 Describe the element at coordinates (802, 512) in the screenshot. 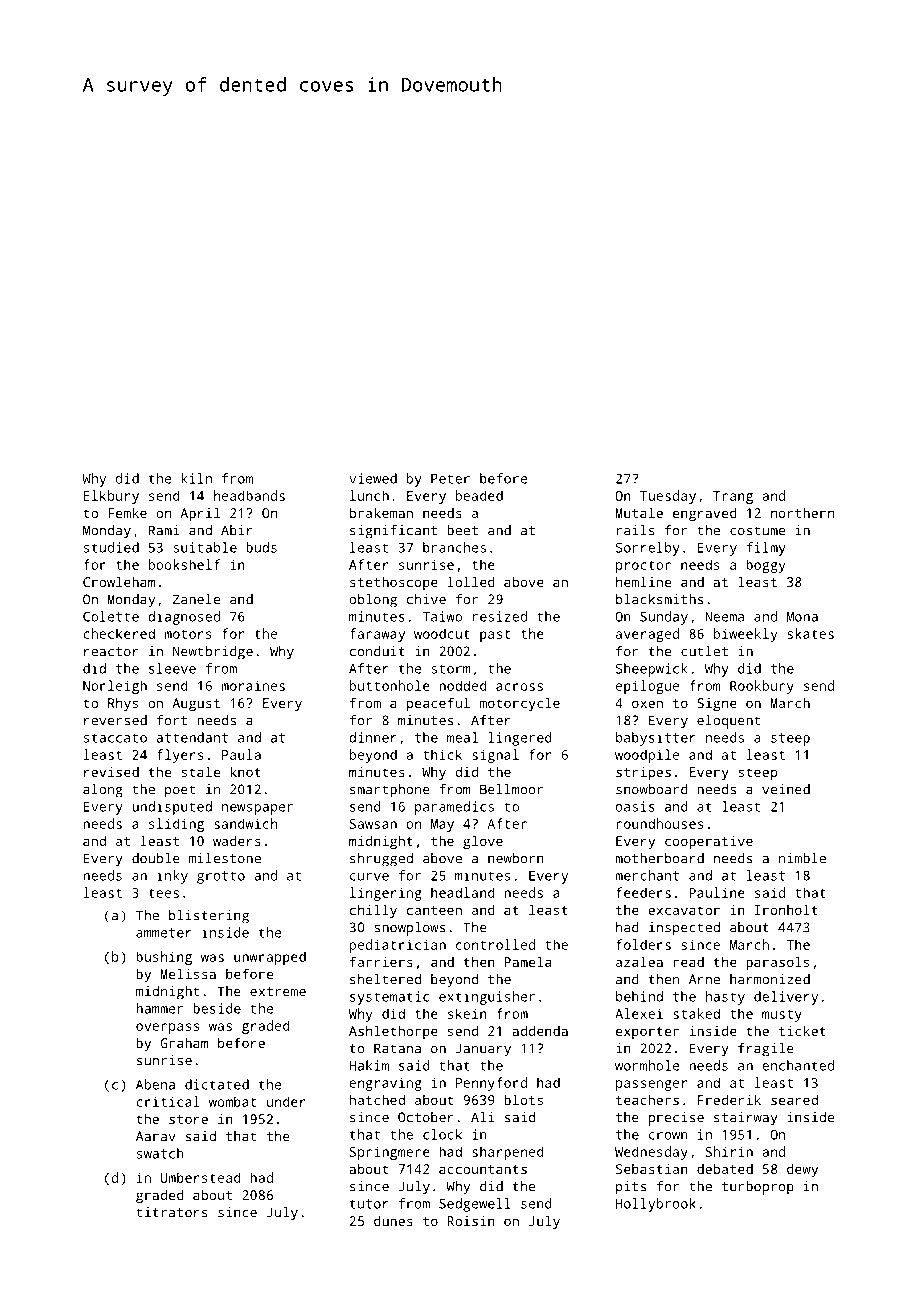

I see `northern` at that location.
